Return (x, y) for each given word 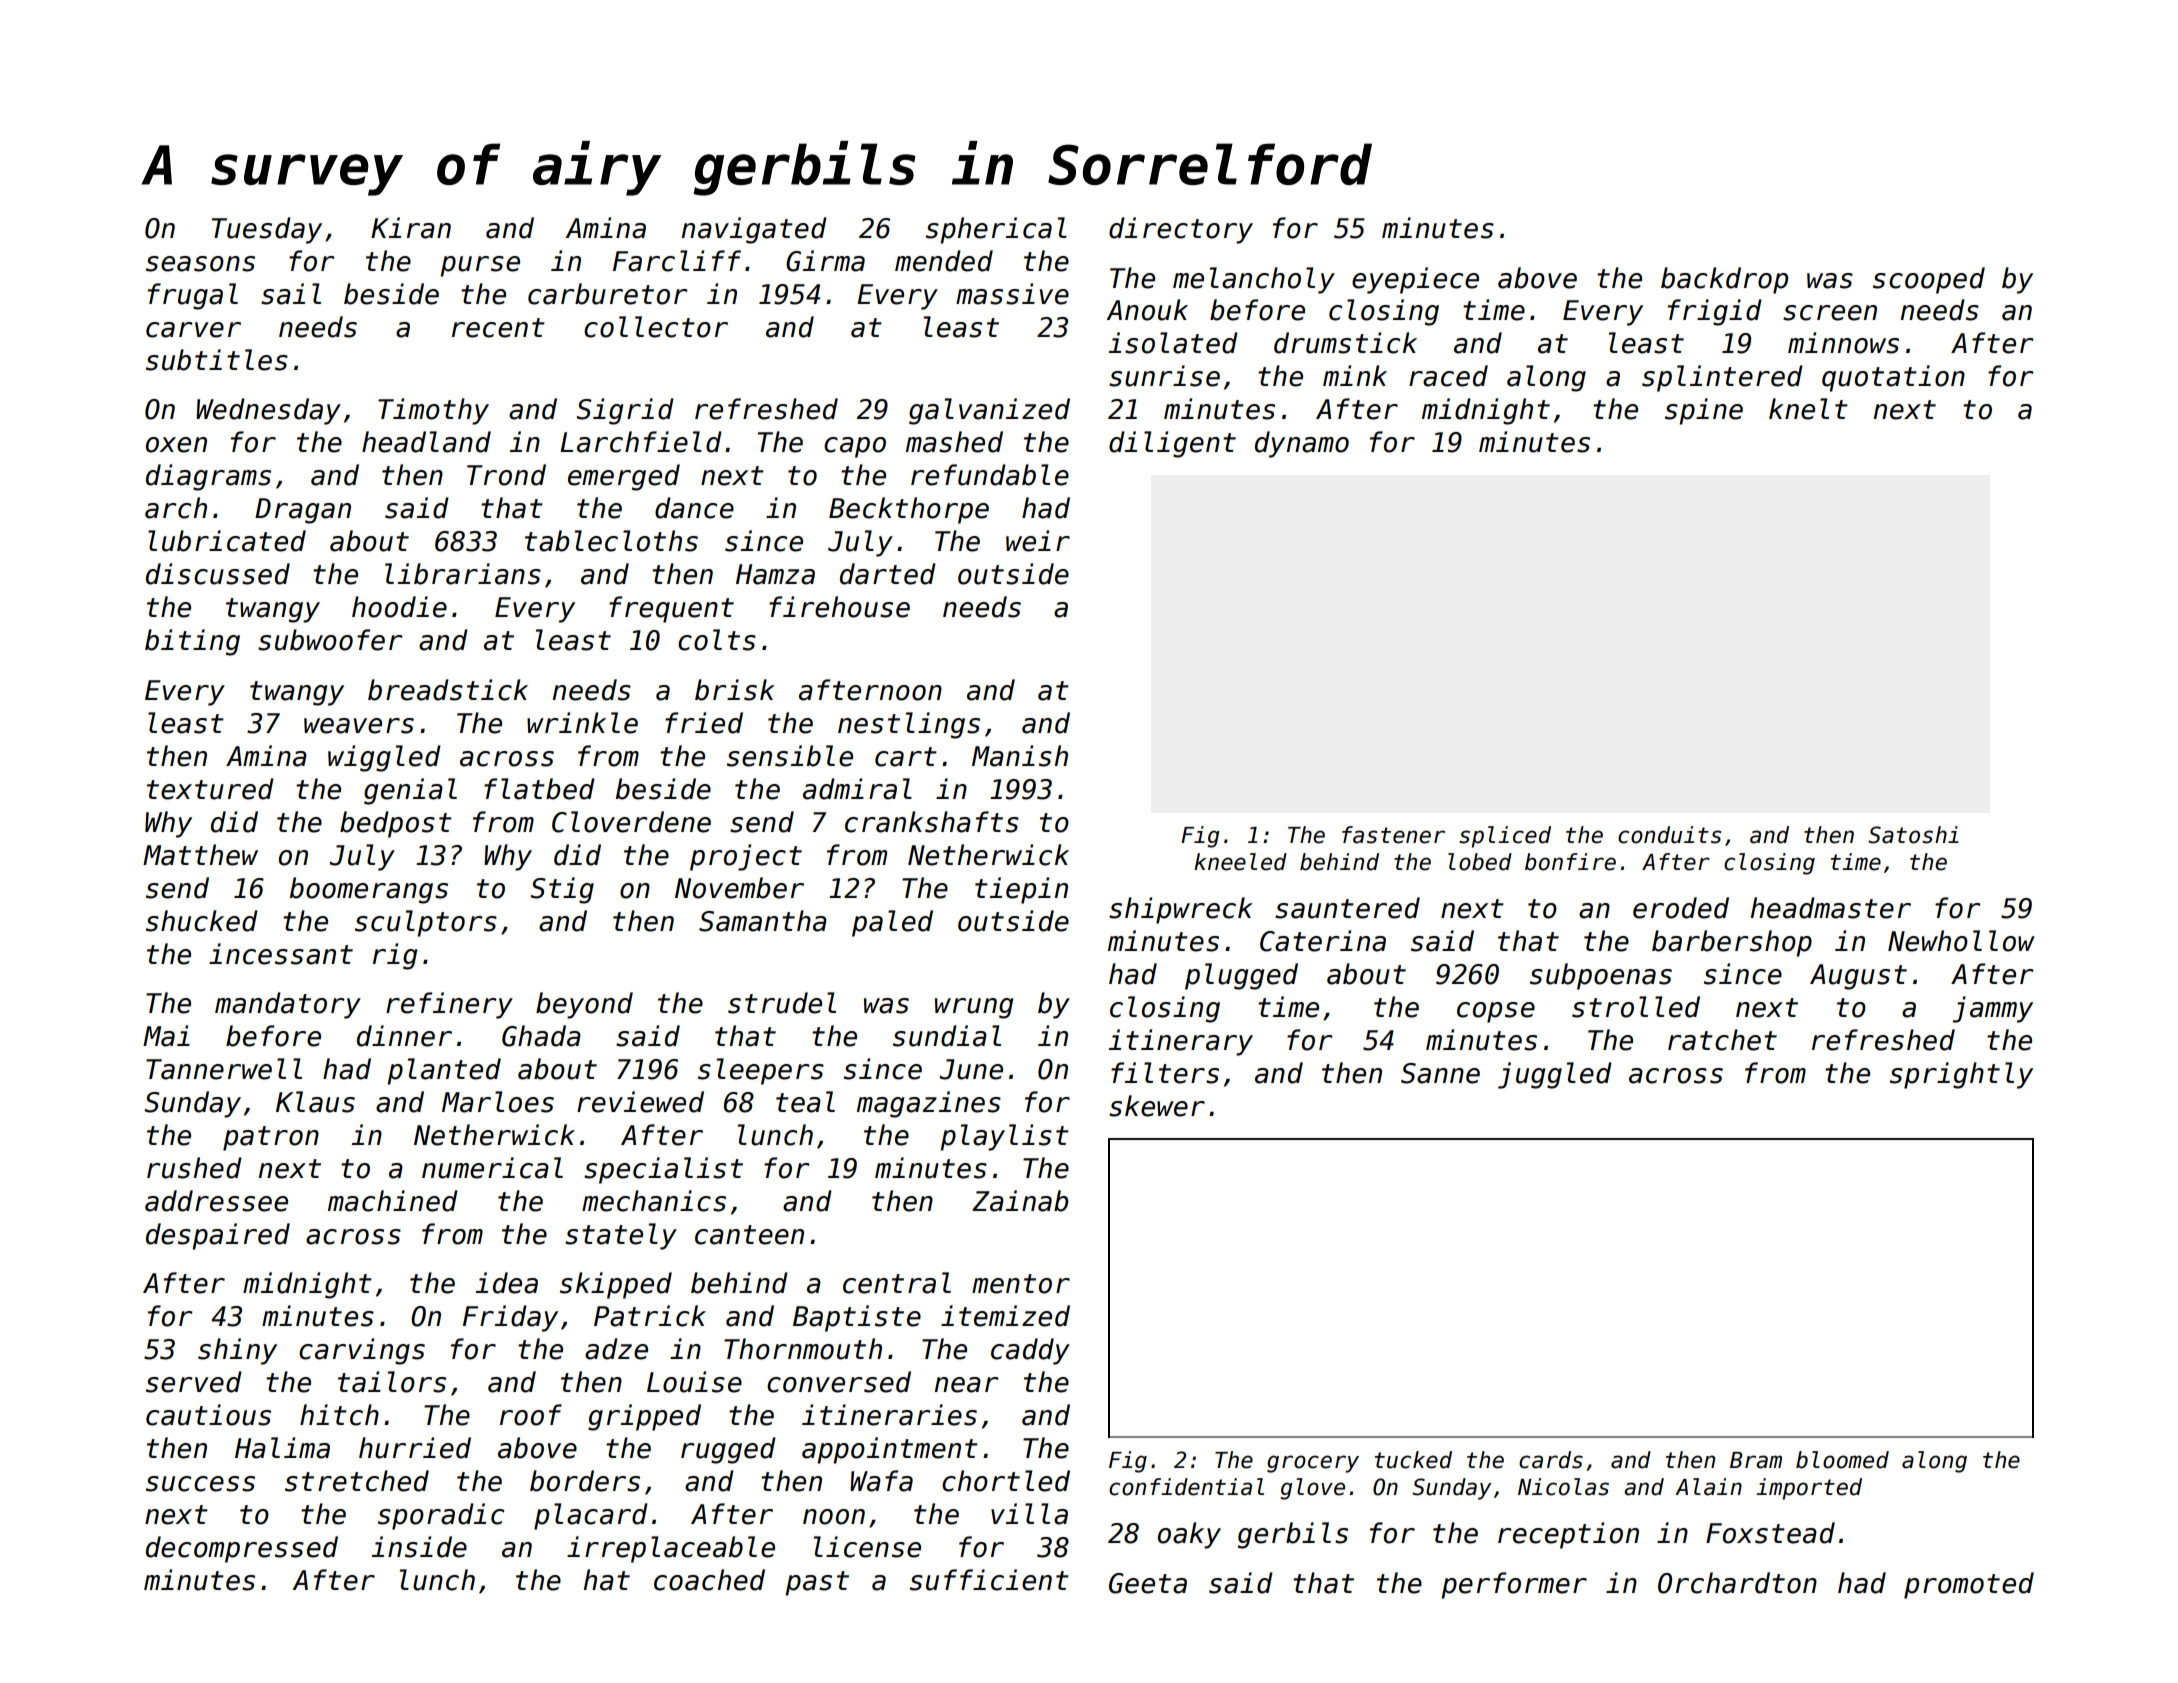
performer (1514, 1585)
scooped (1929, 280)
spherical (996, 230)
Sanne (1440, 1073)
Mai (166, 1036)
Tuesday (267, 230)
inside (419, 1547)
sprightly (1961, 1075)
